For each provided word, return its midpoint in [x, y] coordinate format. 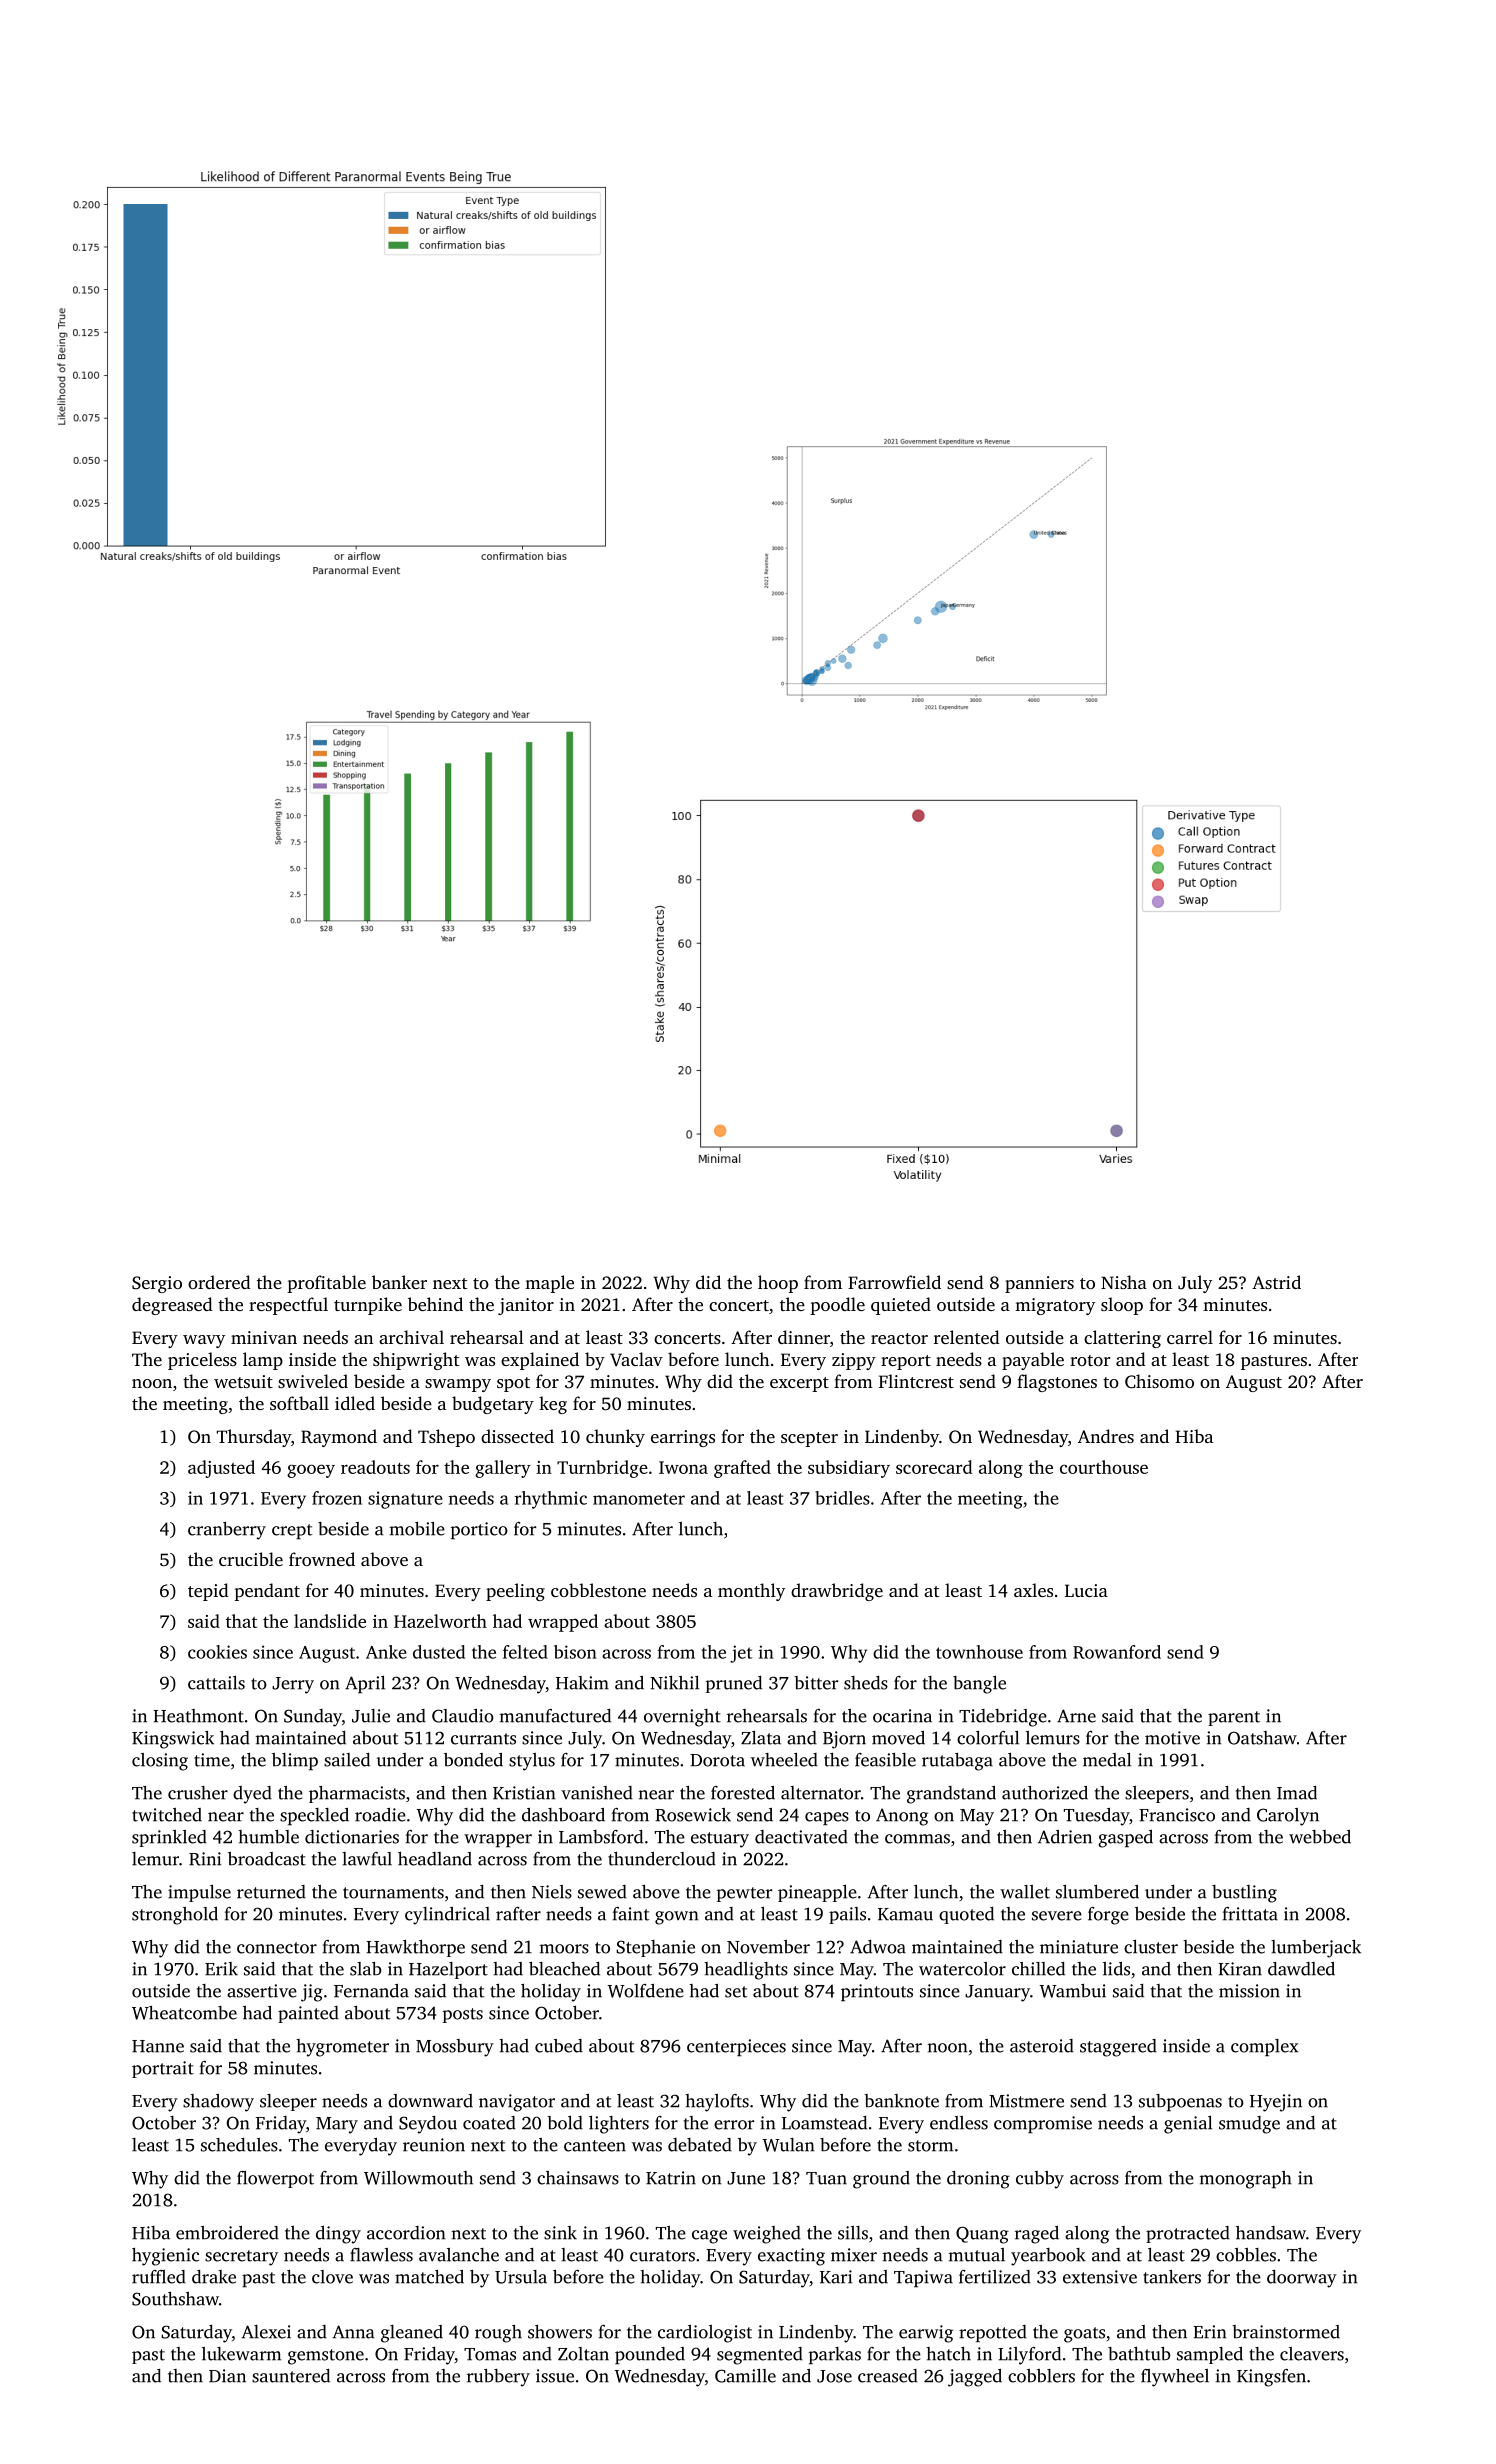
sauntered [291, 2376]
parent [1234, 1718]
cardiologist [705, 2334]
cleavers [1312, 2354]
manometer [639, 1499]
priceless [202, 1361]
